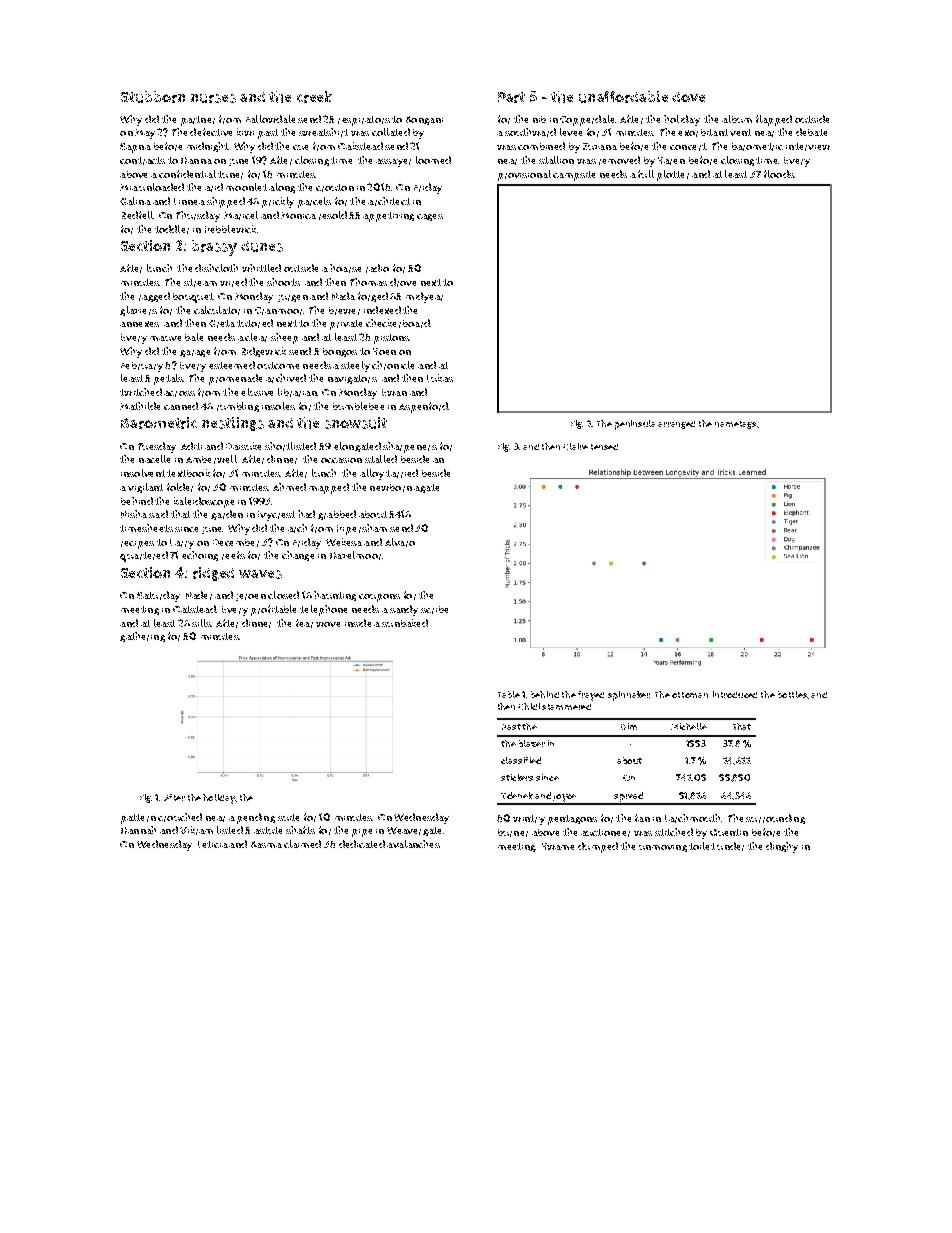 The image size is (952, 1233). What do you see at coordinates (623, 97) in the screenshot?
I see `unaffordable` at bounding box center [623, 97].
